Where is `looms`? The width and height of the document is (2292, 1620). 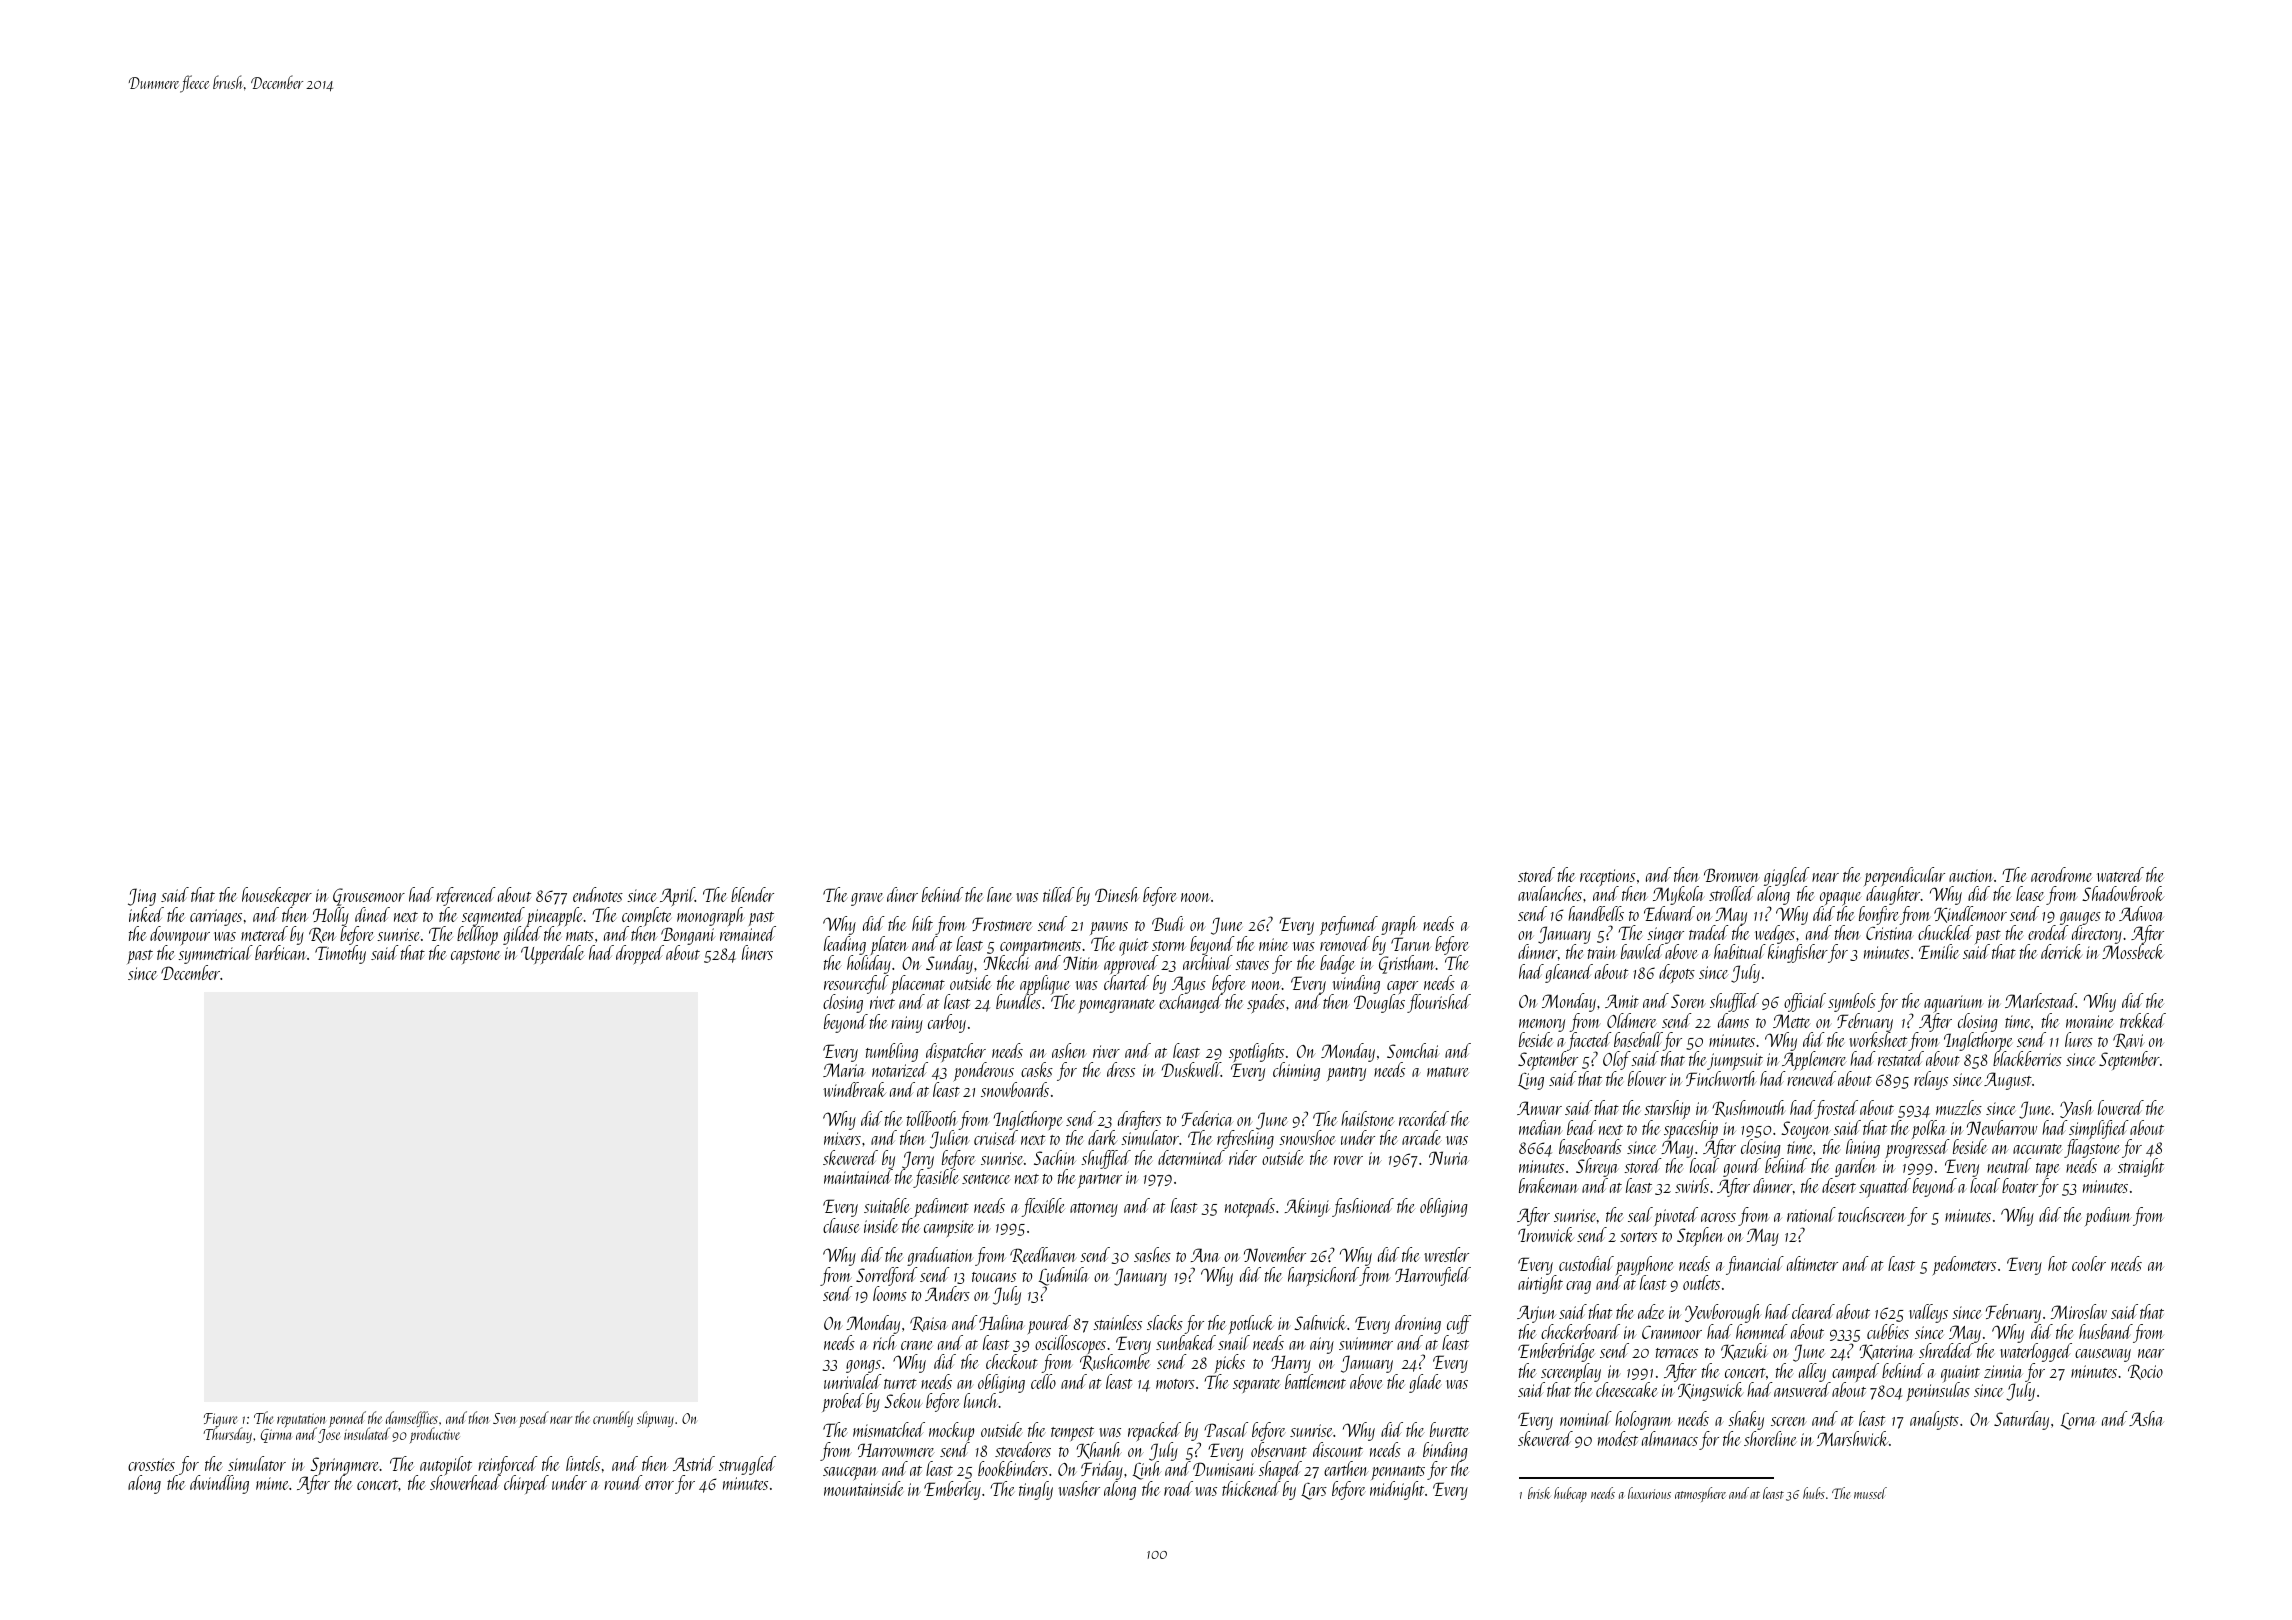
looms is located at coordinates (890, 1293).
